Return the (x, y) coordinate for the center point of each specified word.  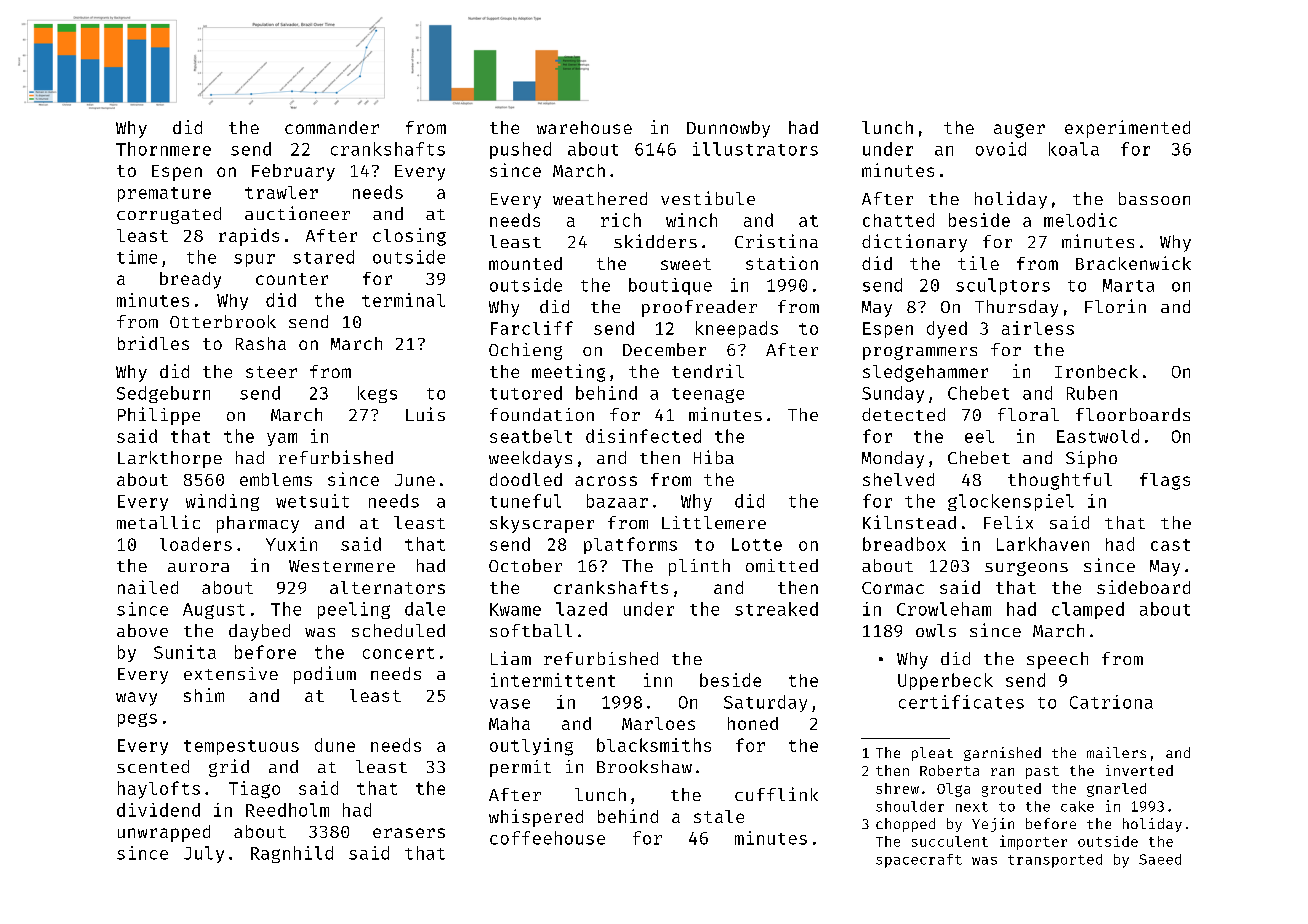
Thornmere (163, 149)
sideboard (1143, 587)
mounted (525, 263)
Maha (509, 723)
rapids (249, 237)
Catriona (1111, 702)
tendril (708, 371)
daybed (259, 632)
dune (335, 745)
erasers (409, 833)
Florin (1115, 306)
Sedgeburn (163, 394)
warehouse (584, 127)
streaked (776, 609)
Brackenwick (1133, 263)
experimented (1127, 129)
